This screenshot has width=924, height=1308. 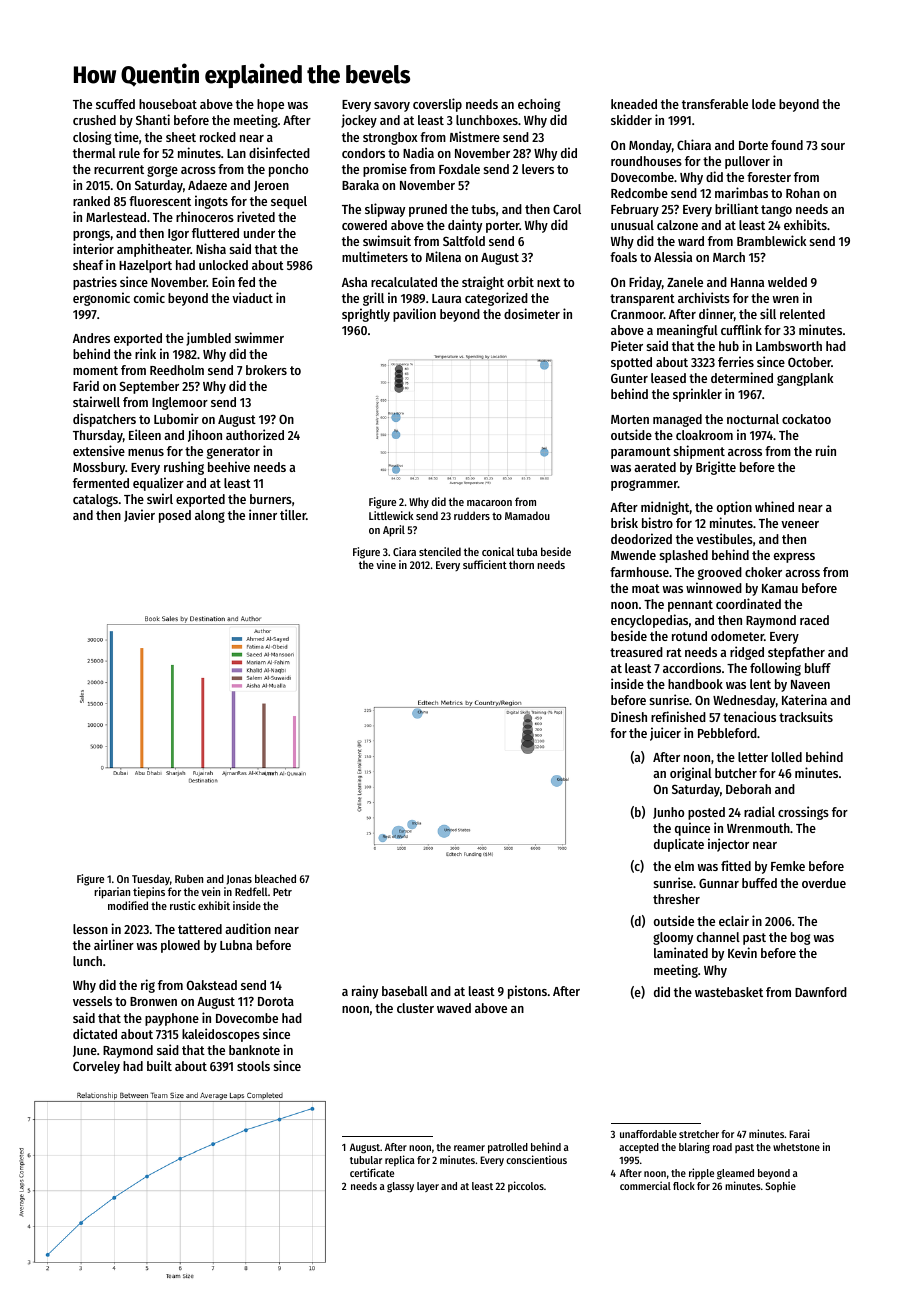 What do you see at coordinates (764, 104) in the screenshot?
I see `lode` at bounding box center [764, 104].
